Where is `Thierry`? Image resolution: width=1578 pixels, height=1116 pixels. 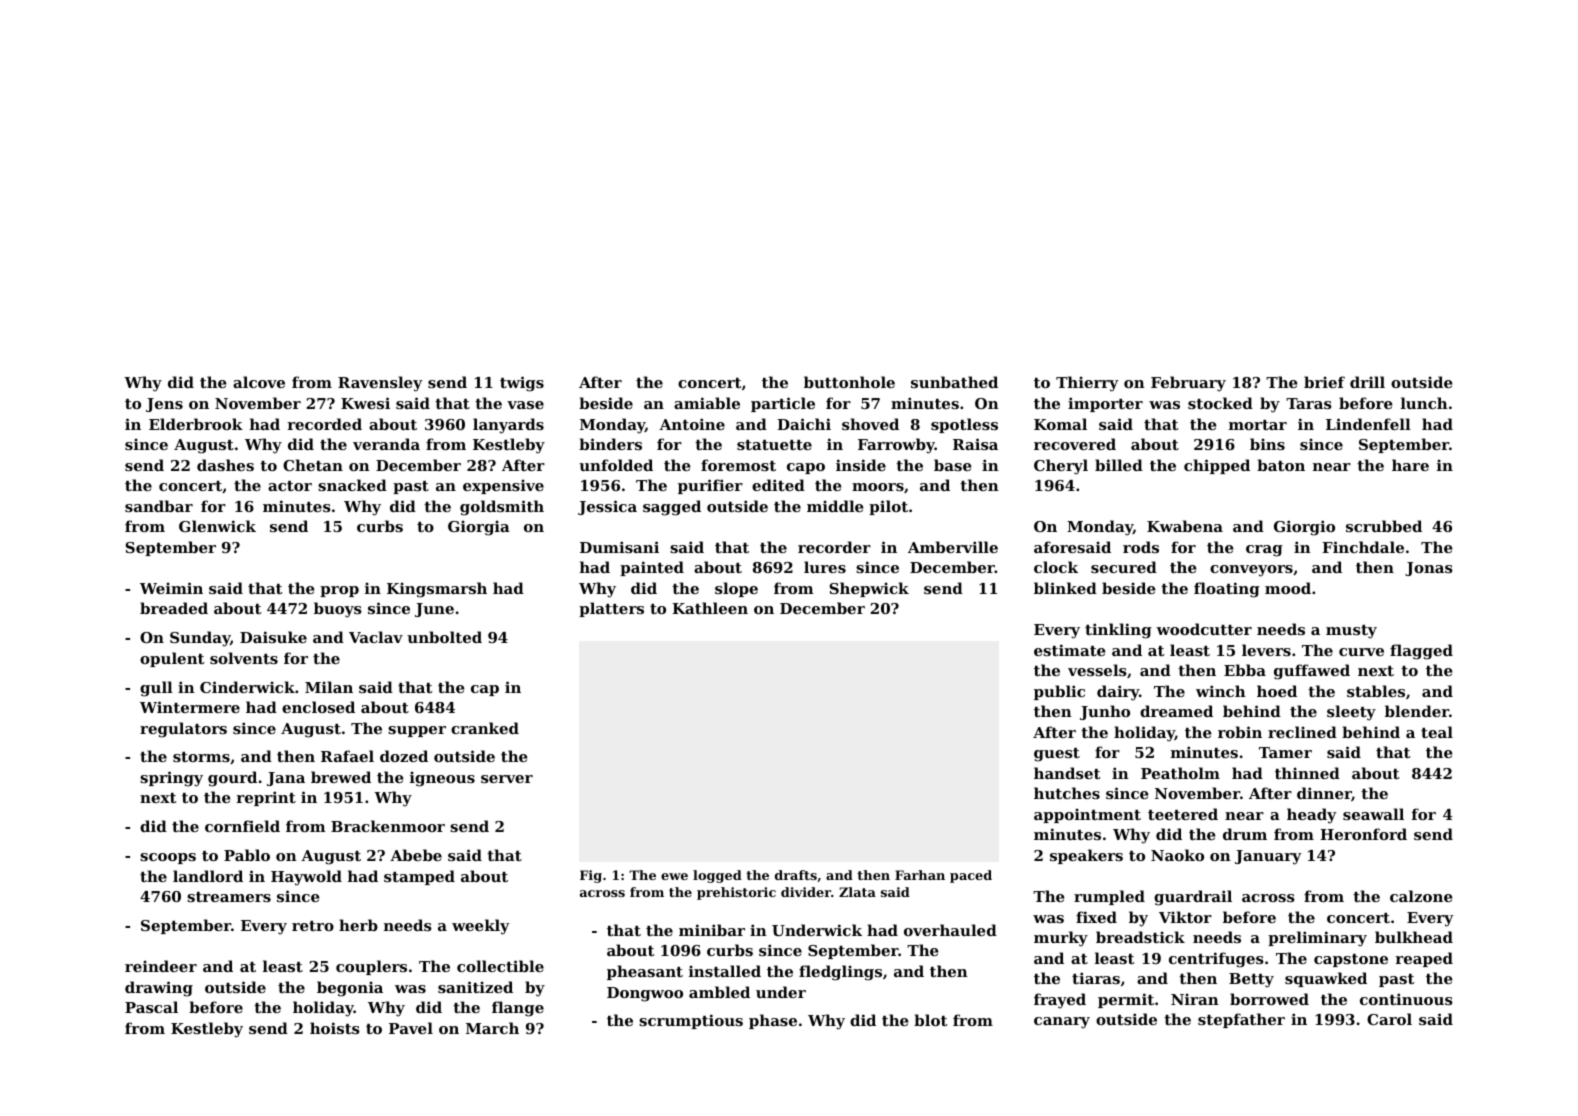 Thierry is located at coordinates (1087, 384).
